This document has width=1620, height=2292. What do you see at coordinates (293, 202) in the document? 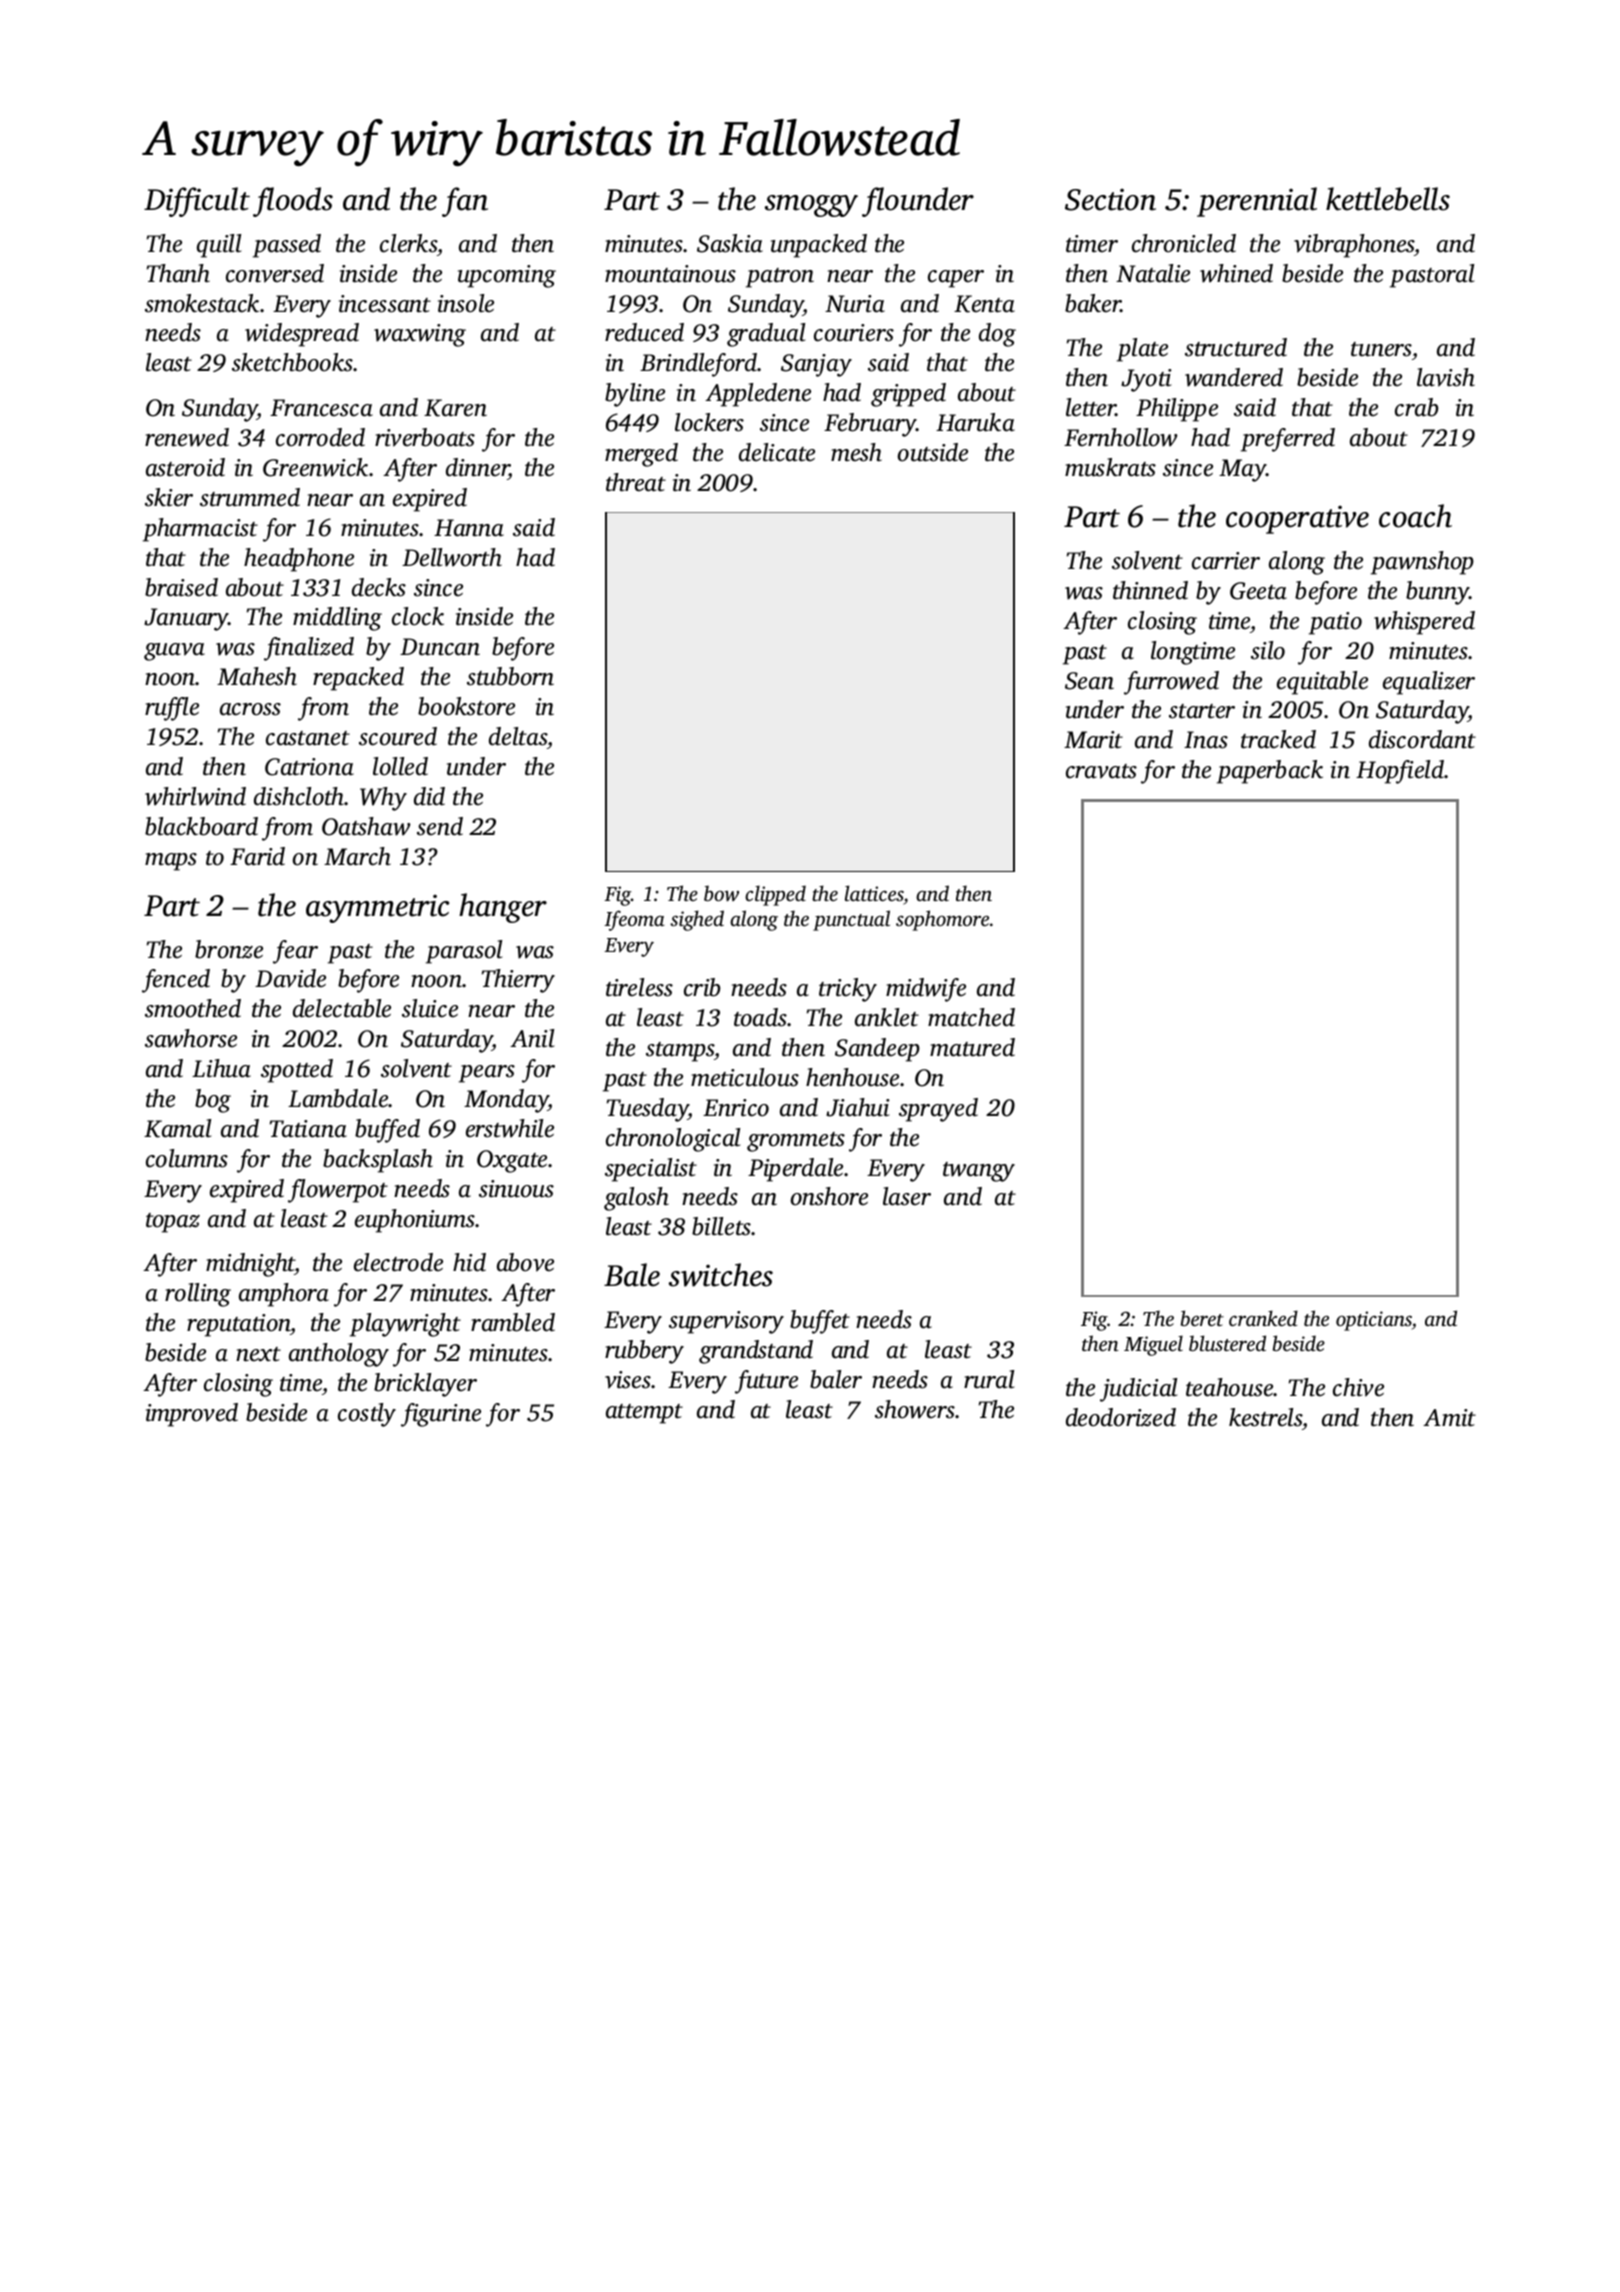
I see `floods` at bounding box center [293, 202].
